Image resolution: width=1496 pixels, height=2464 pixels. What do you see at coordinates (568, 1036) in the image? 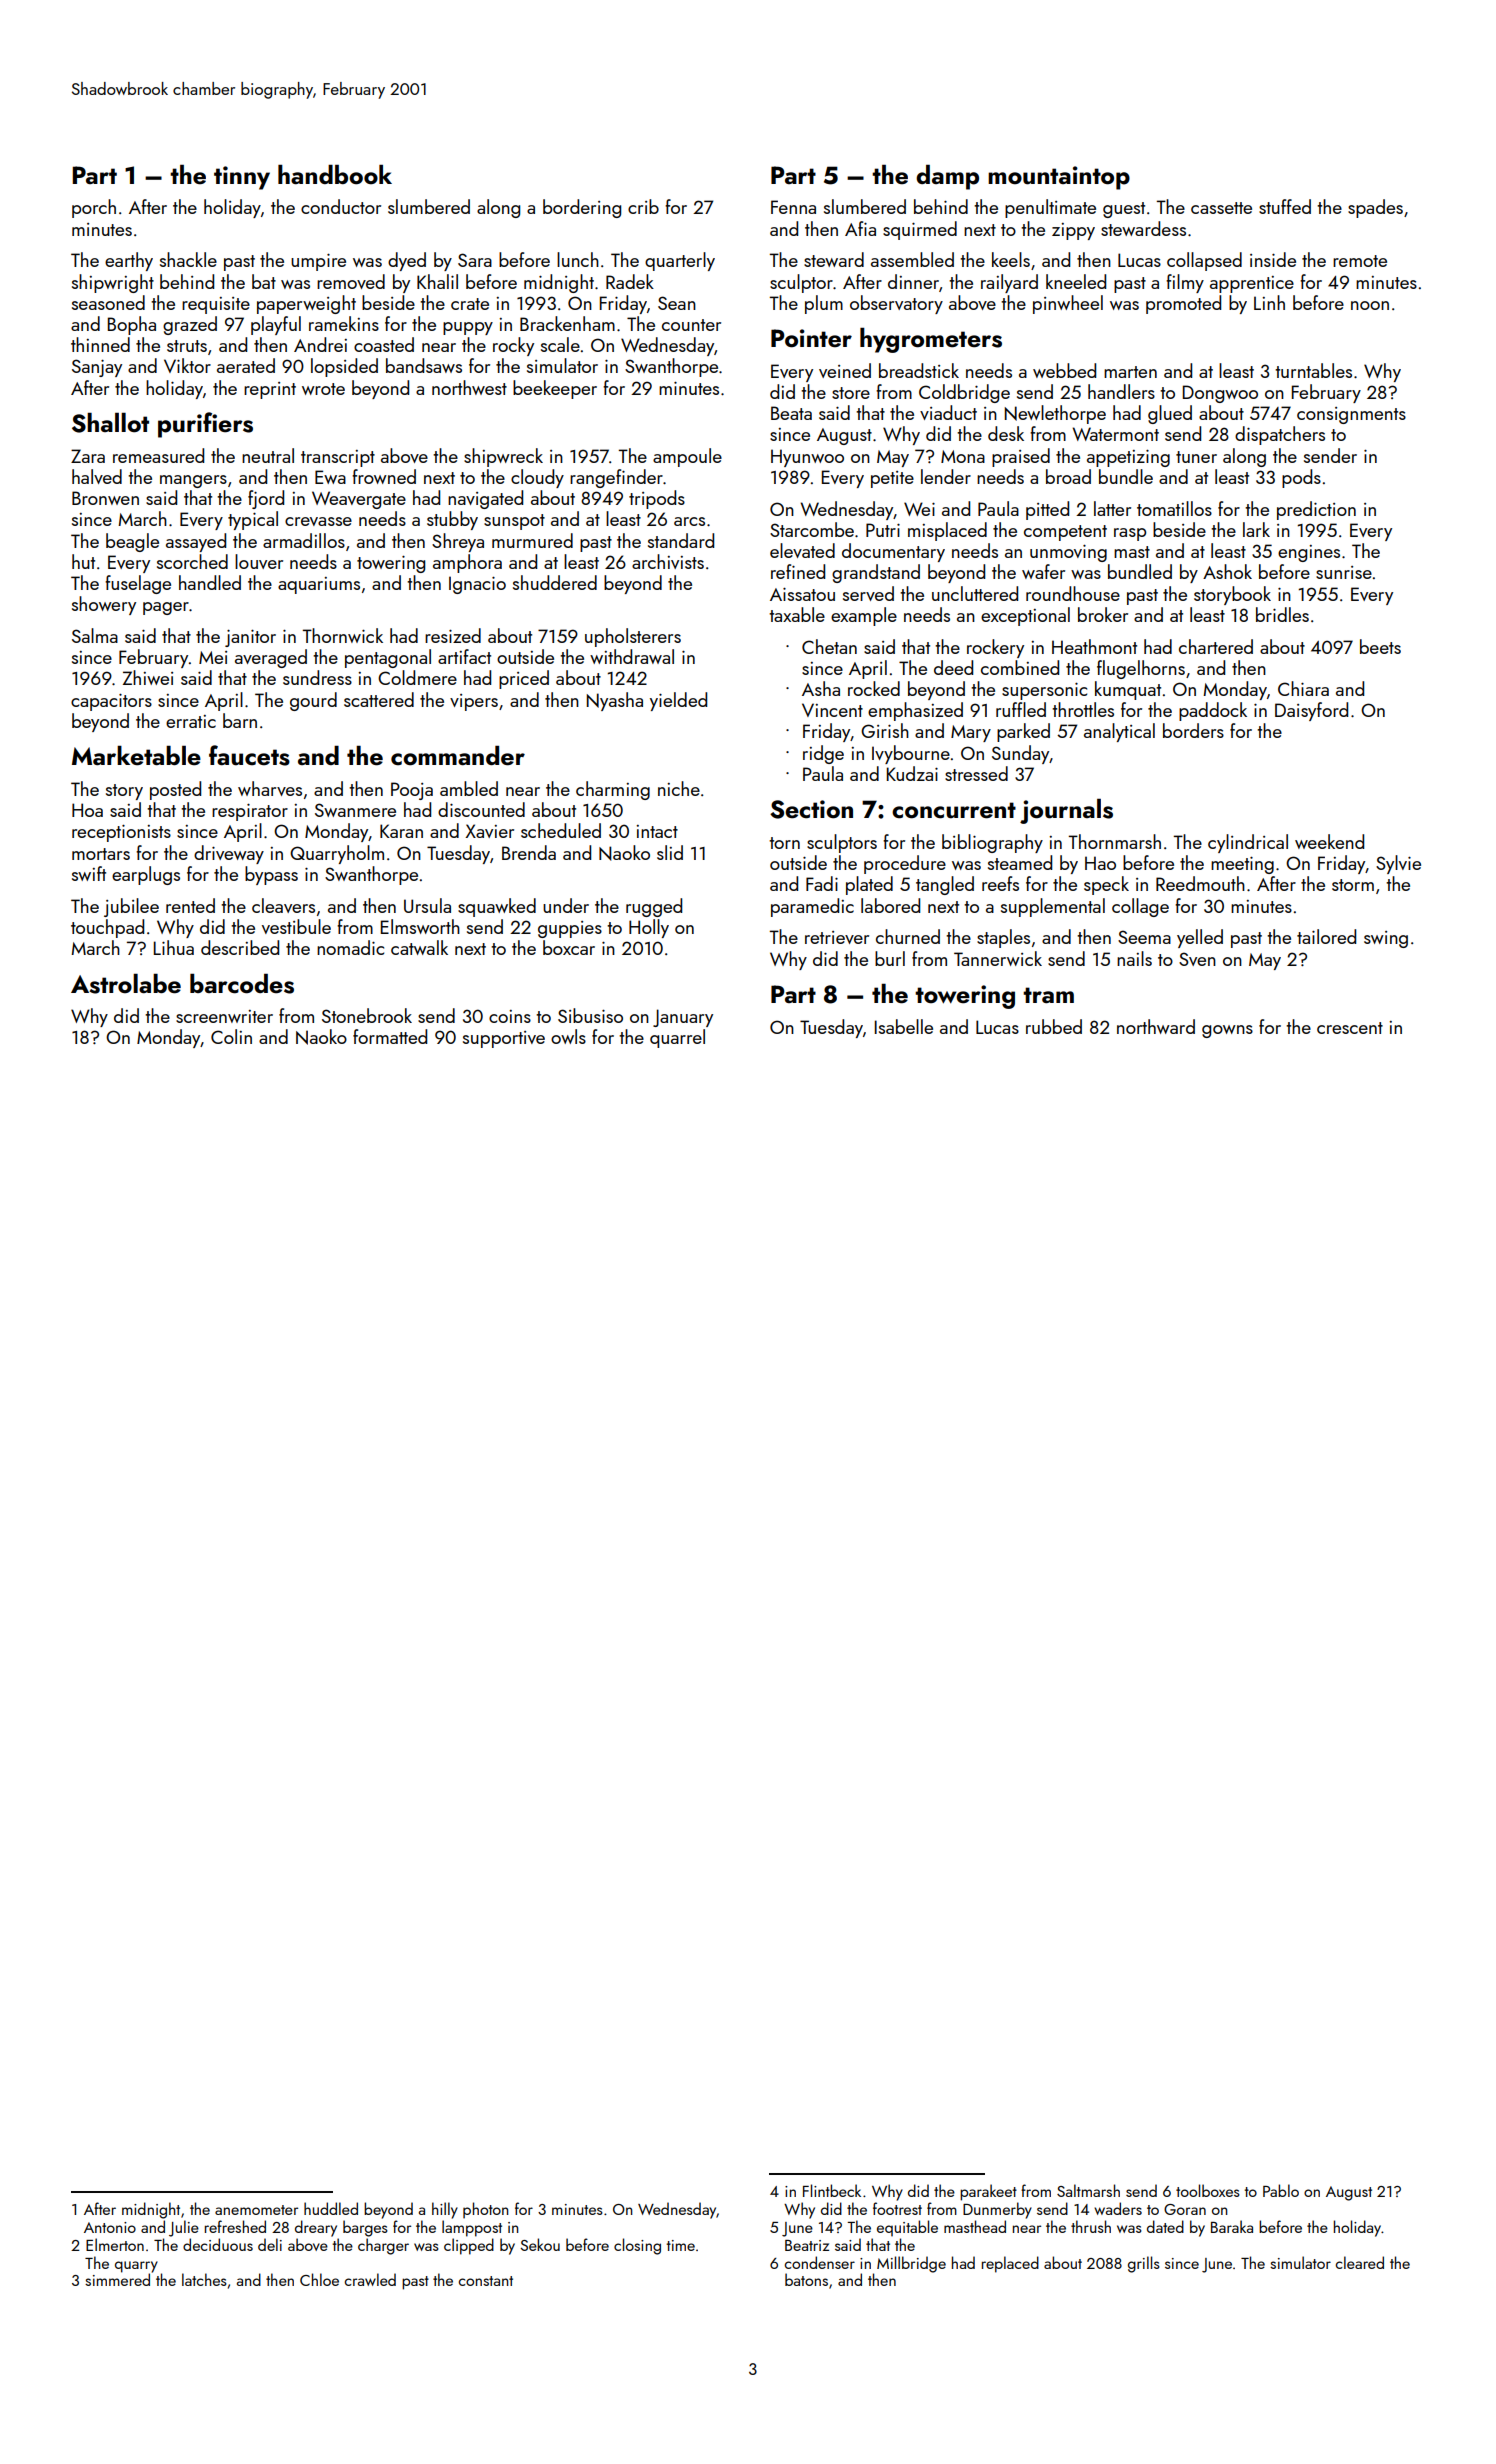
I see `owls` at bounding box center [568, 1036].
